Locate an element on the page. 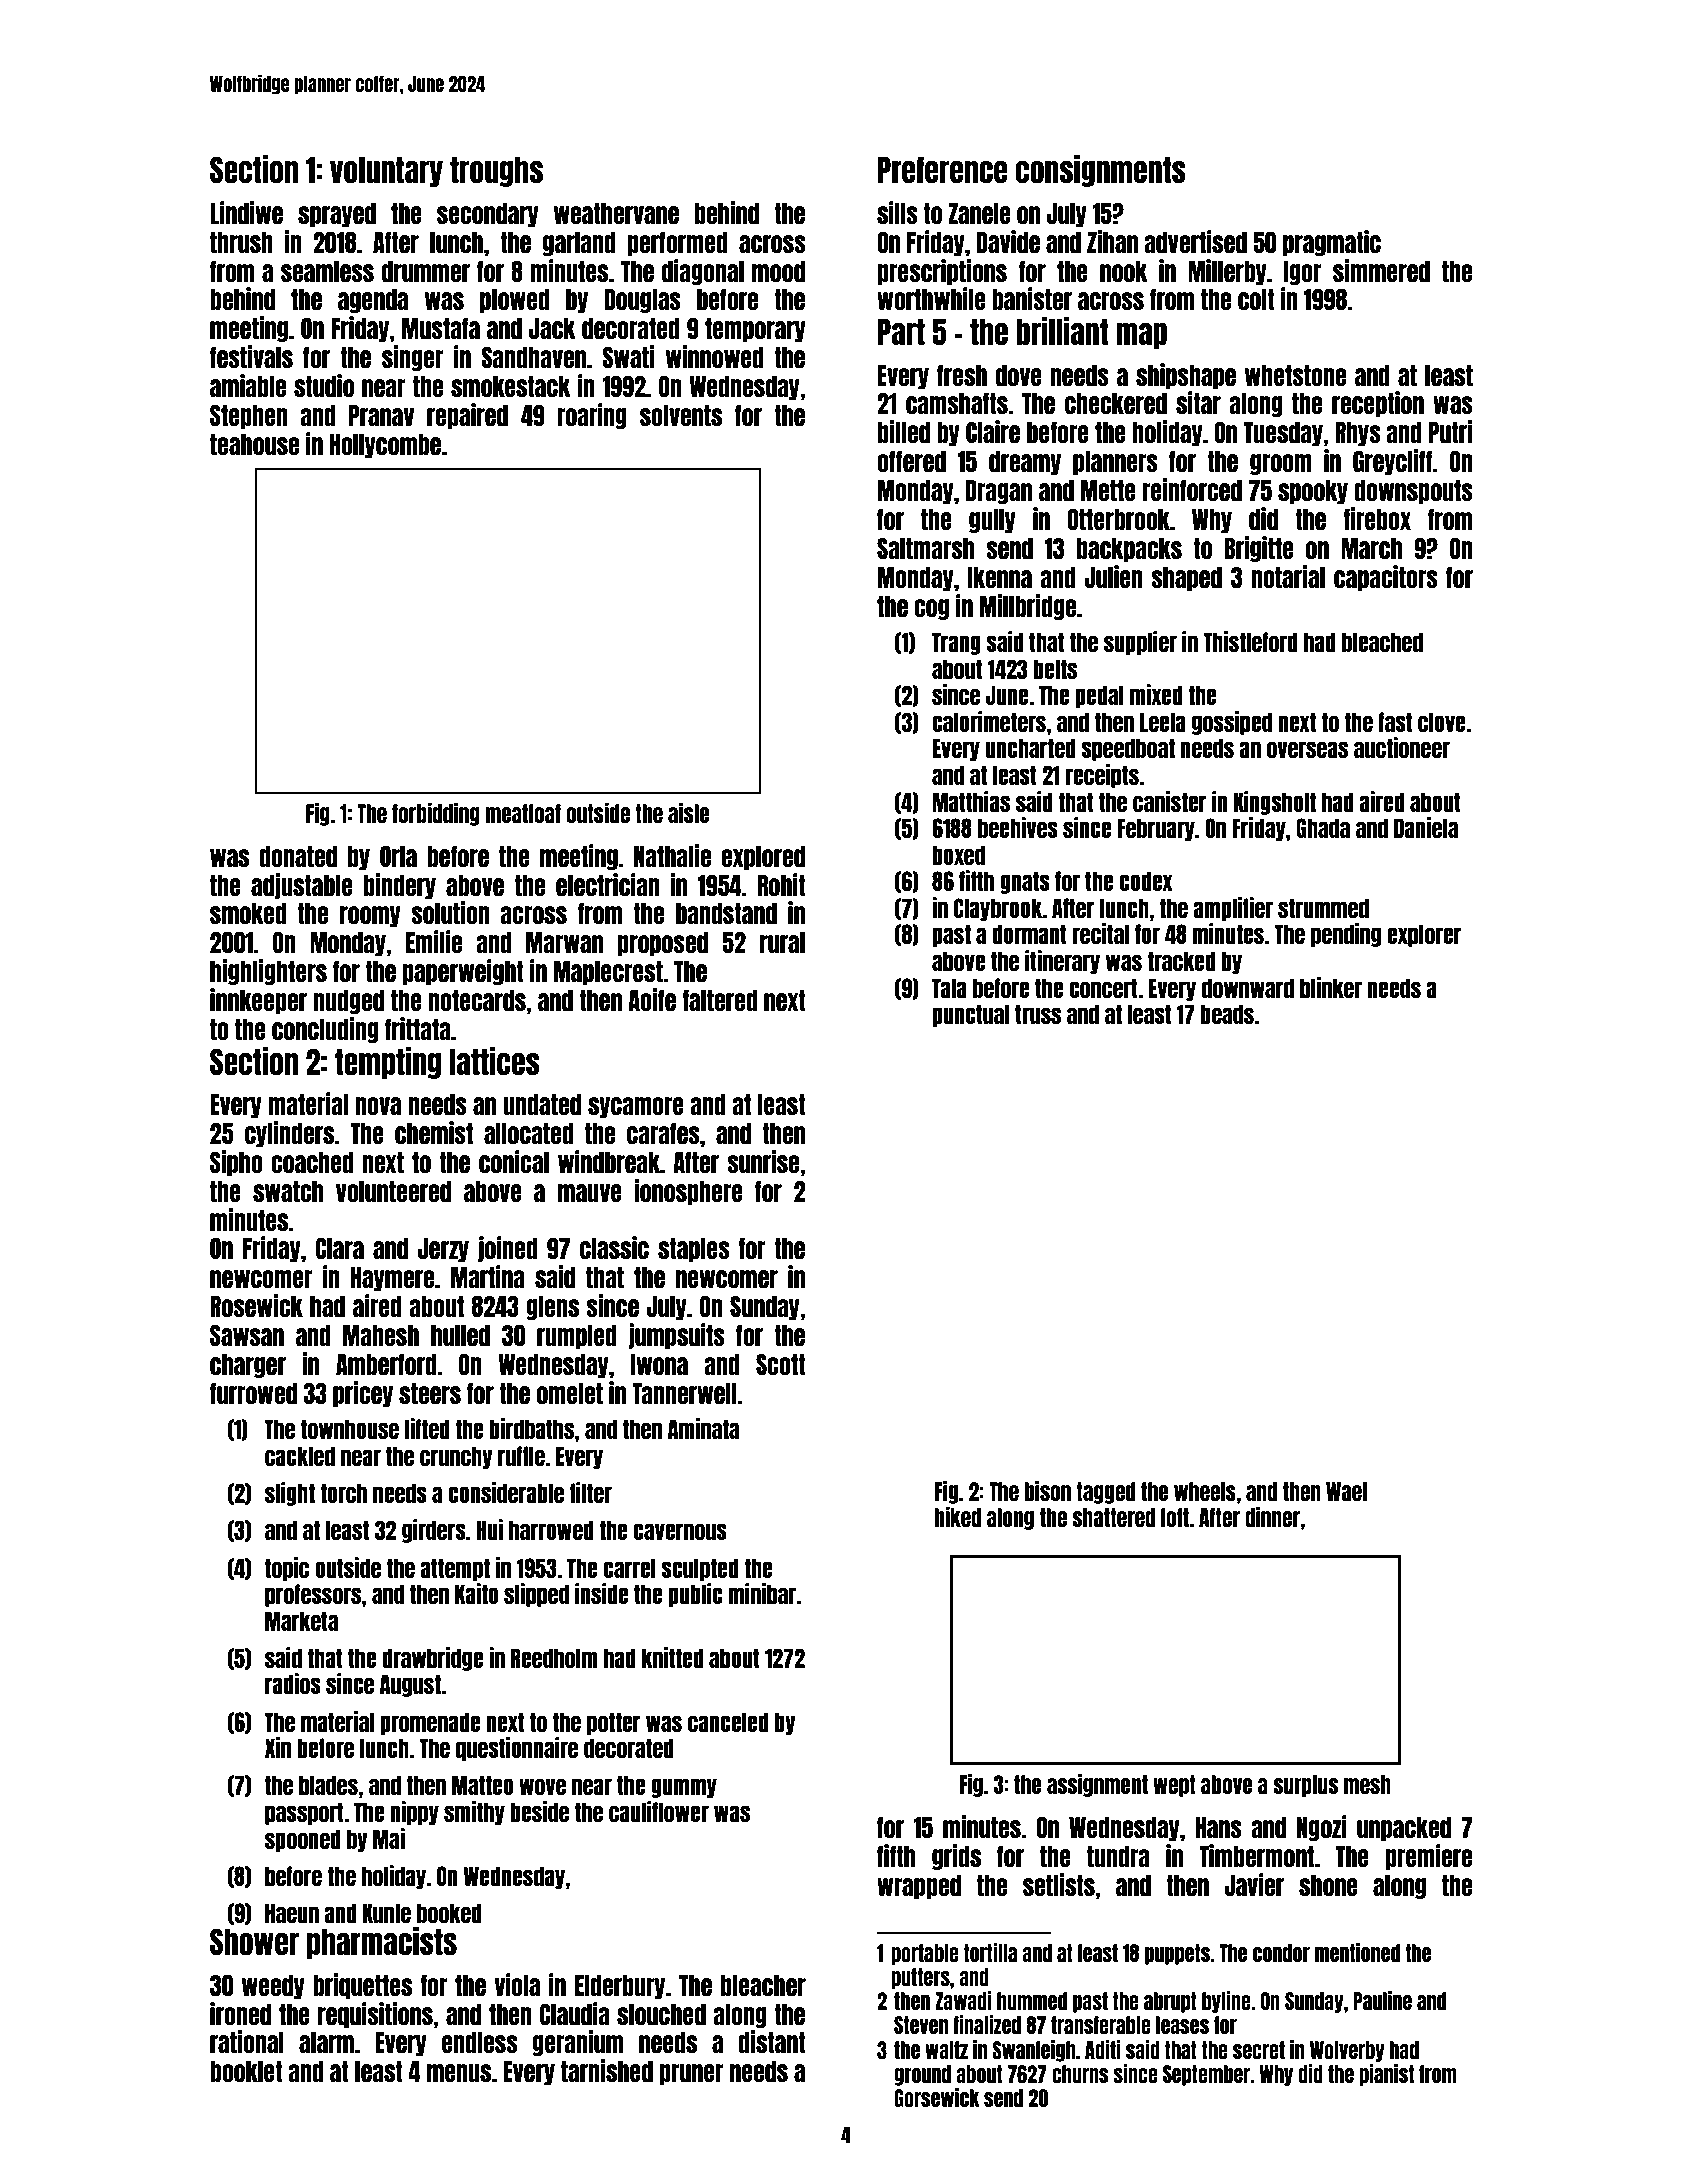 Image resolution: width=1683 pixels, height=2178 pixels. consignments is located at coordinates (1101, 171).
